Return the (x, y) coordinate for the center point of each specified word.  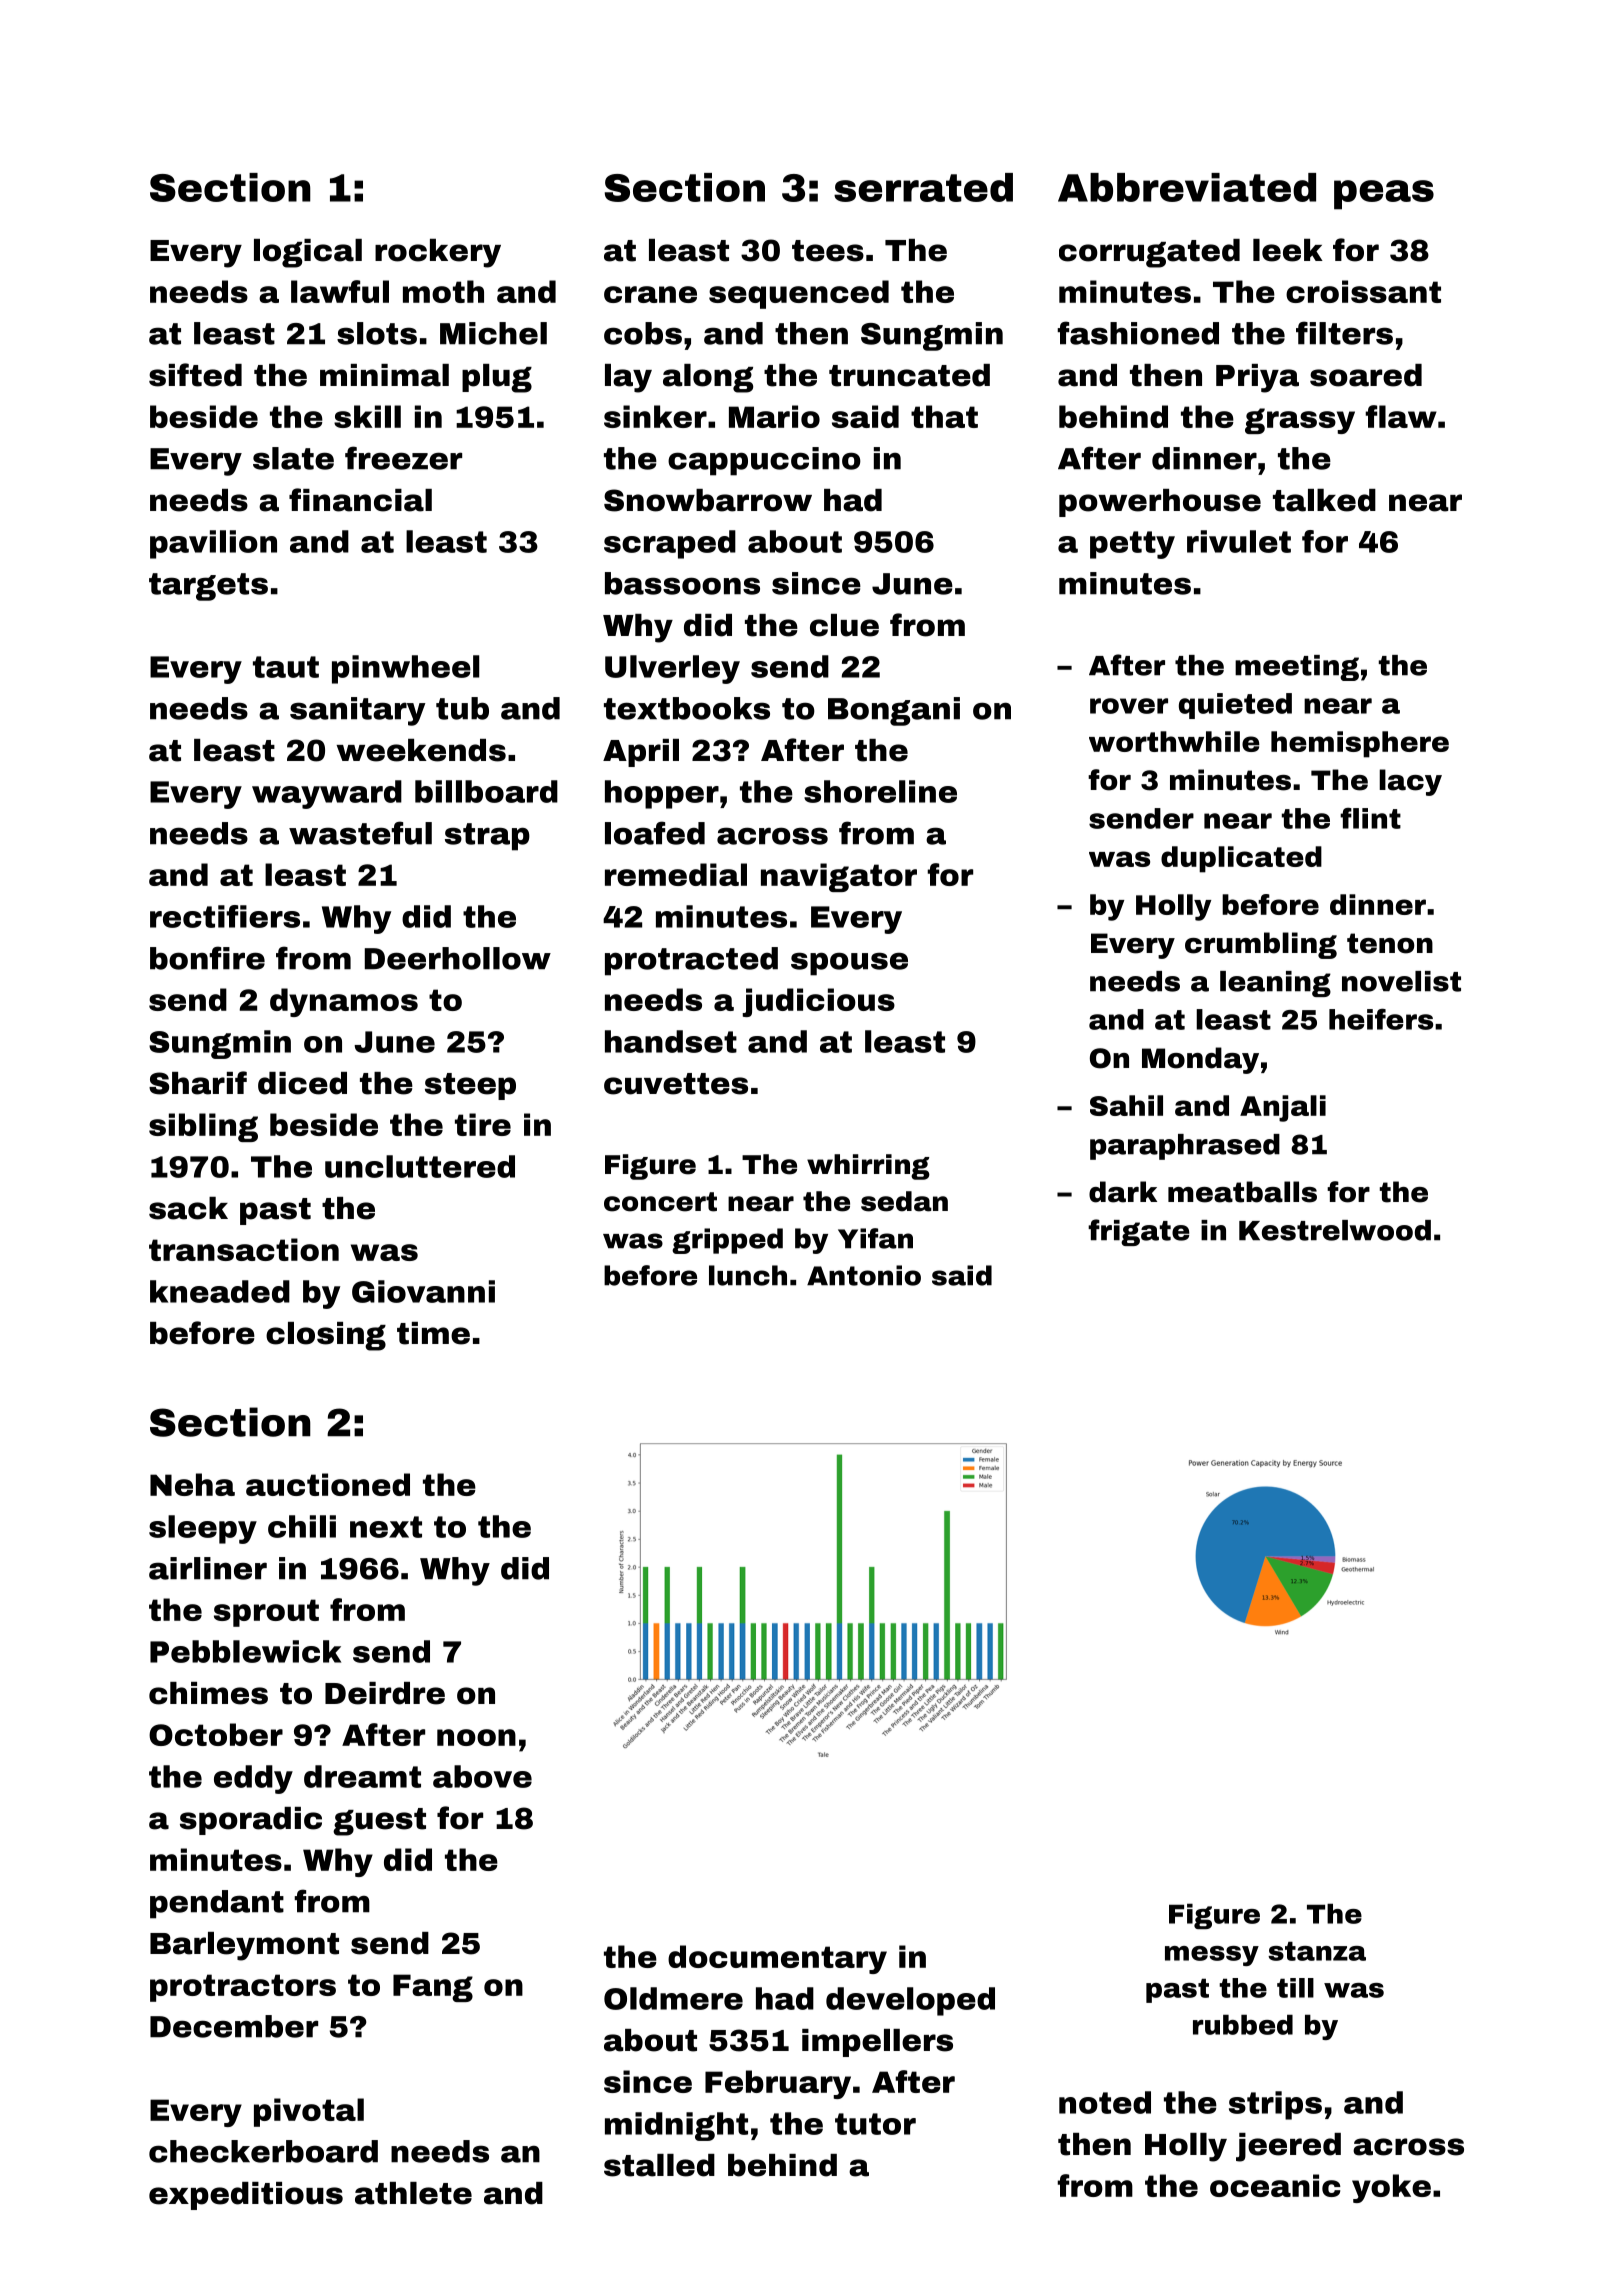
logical (308, 253)
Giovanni (423, 1291)
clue (844, 625)
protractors (243, 1988)
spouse (849, 964)
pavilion (213, 544)
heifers (1381, 1019)
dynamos (344, 1002)
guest (379, 1822)
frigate (1139, 1232)
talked (1324, 500)
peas (1384, 195)
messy (1212, 1956)
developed (910, 2001)
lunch (748, 1275)
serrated (923, 187)
